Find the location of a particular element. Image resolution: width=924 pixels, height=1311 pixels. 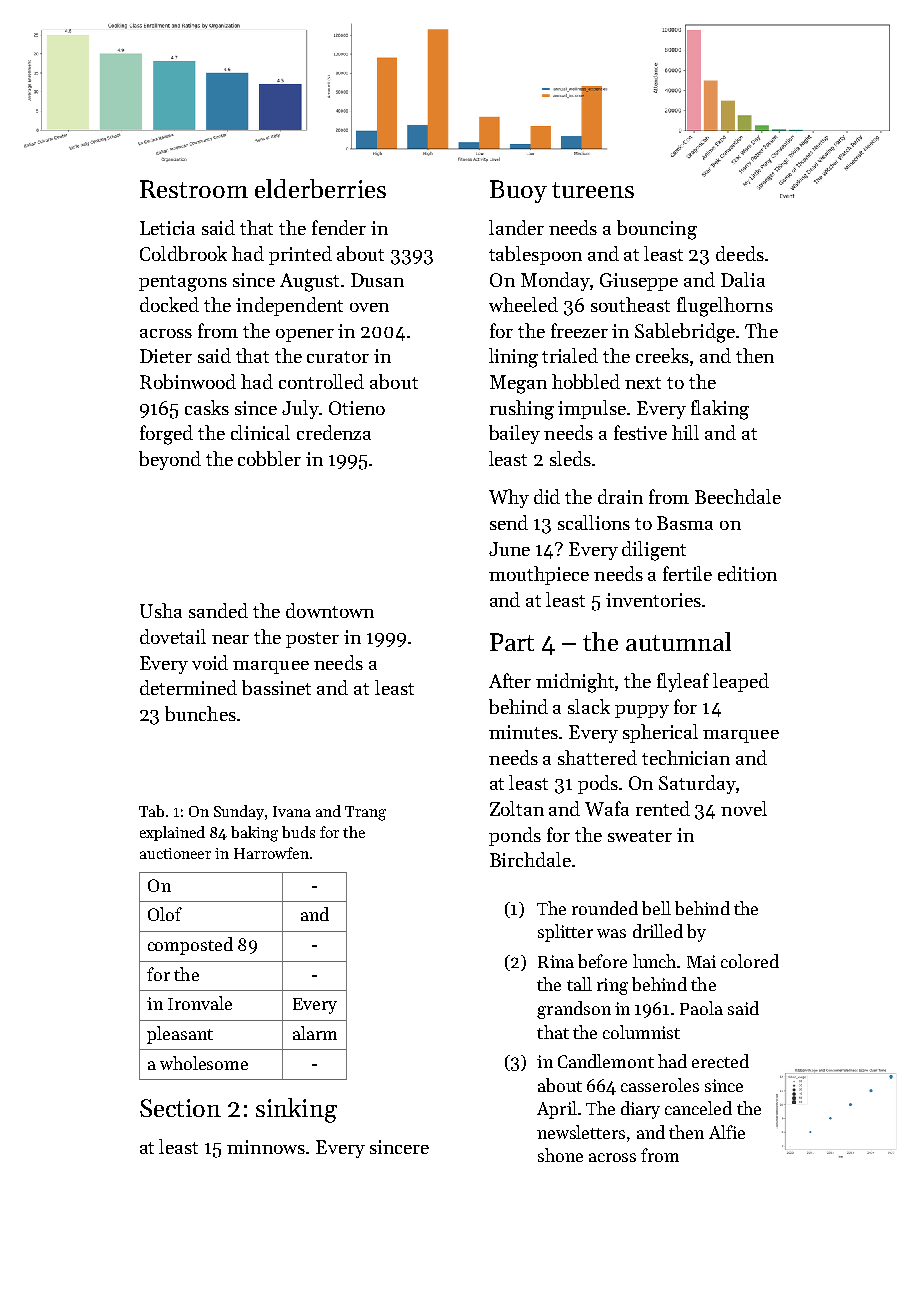

independent is located at coordinates (289, 306).
